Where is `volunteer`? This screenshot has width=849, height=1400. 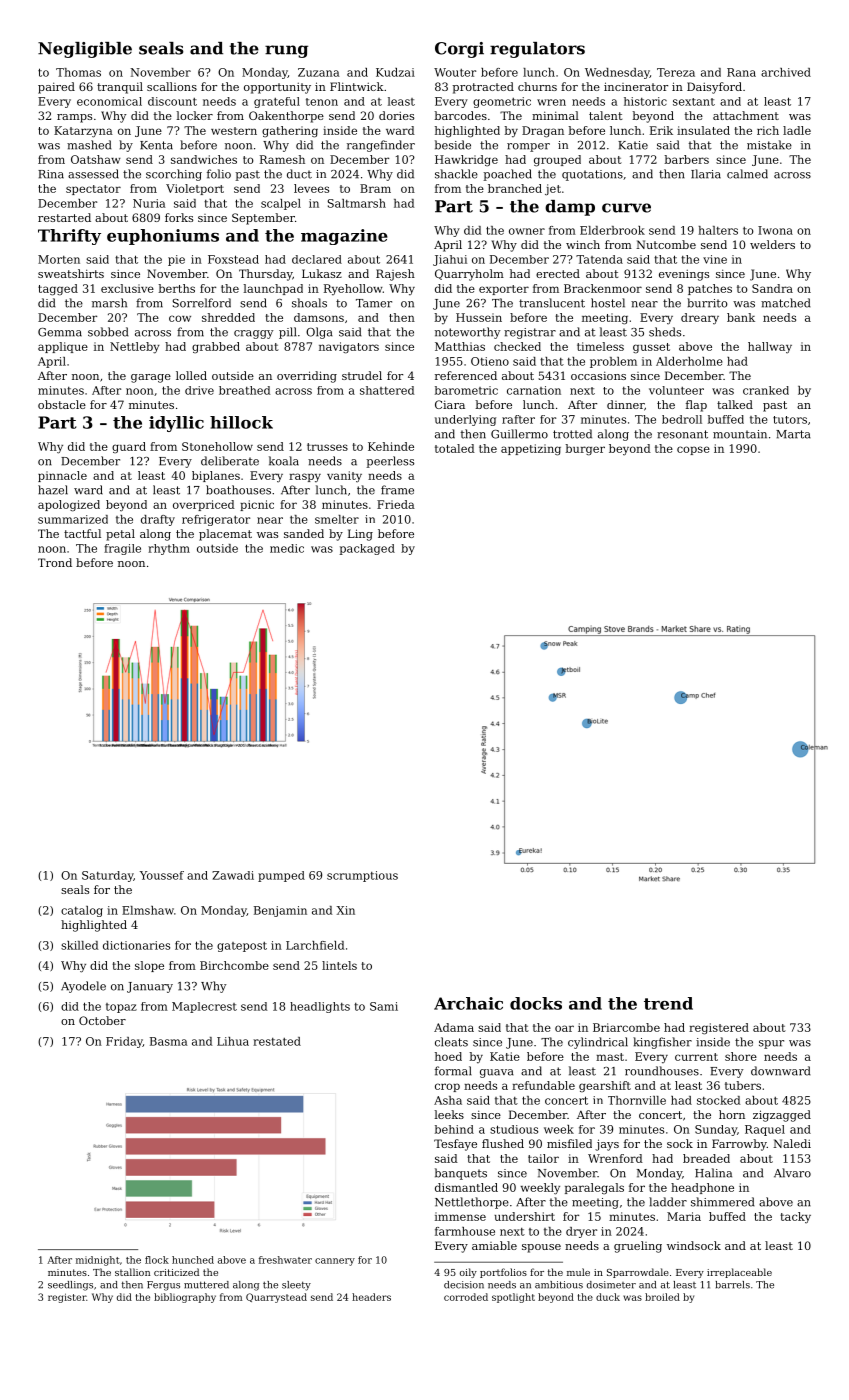 volunteer is located at coordinates (676, 390).
